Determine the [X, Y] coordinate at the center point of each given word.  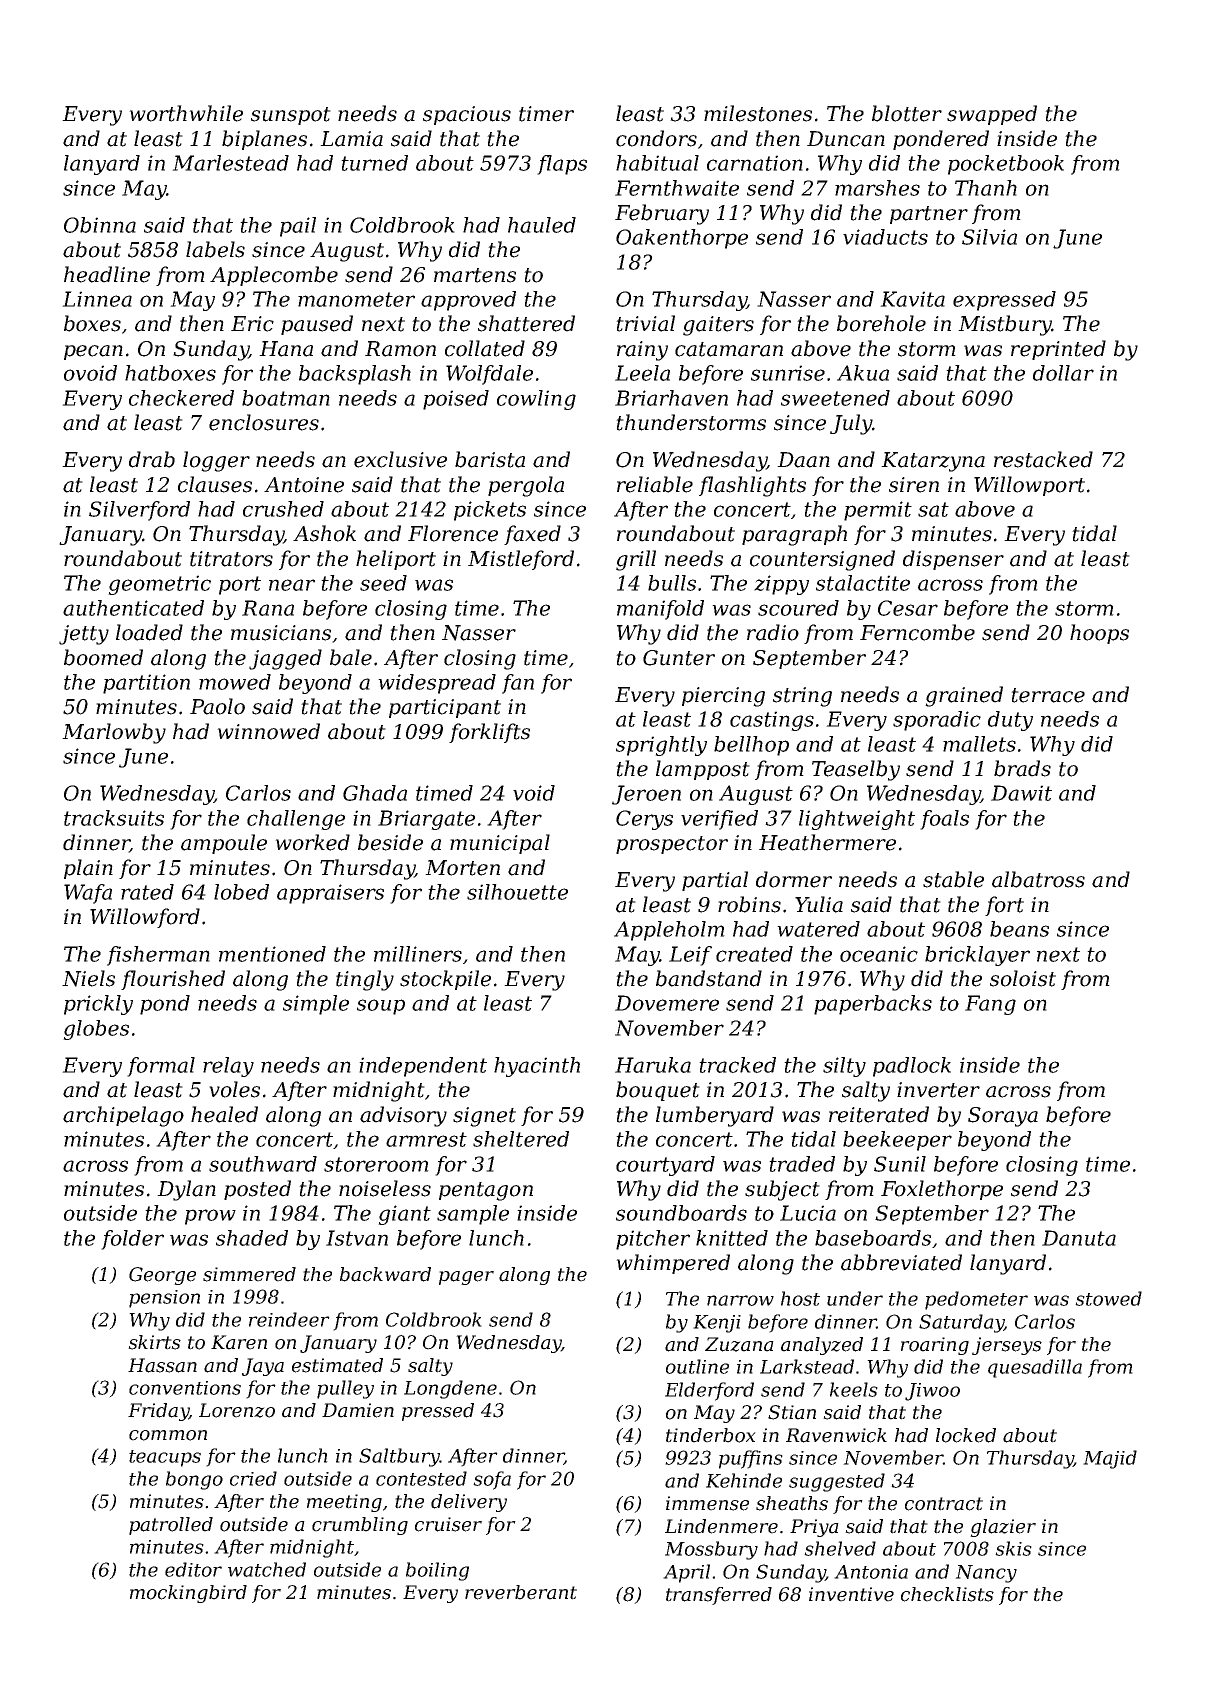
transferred [719, 1596]
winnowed [268, 731]
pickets [490, 511]
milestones [758, 113]
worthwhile [186, 113]
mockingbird [188, 1594]
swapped [992, 115]
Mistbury [1005, 325]
